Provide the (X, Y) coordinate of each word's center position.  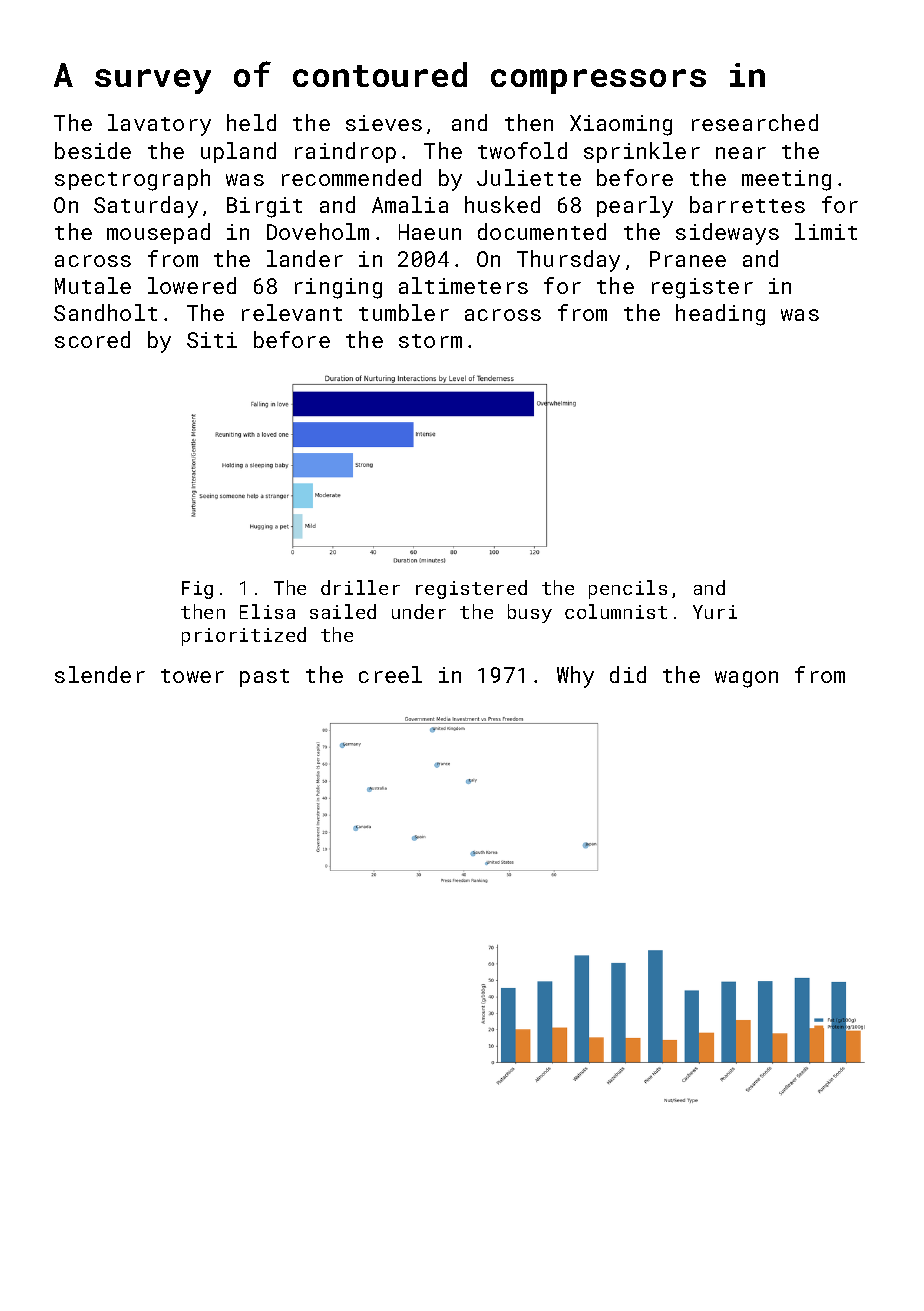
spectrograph (132, 180)
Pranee (688, 259)
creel (390, 674)
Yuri (715, 612)
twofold (522, 150)
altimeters (463, 285)
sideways (727, 234)
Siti (212, 340)
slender (100, 674)
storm (430, 341)
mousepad (158, 233)
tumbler (404, 312)
